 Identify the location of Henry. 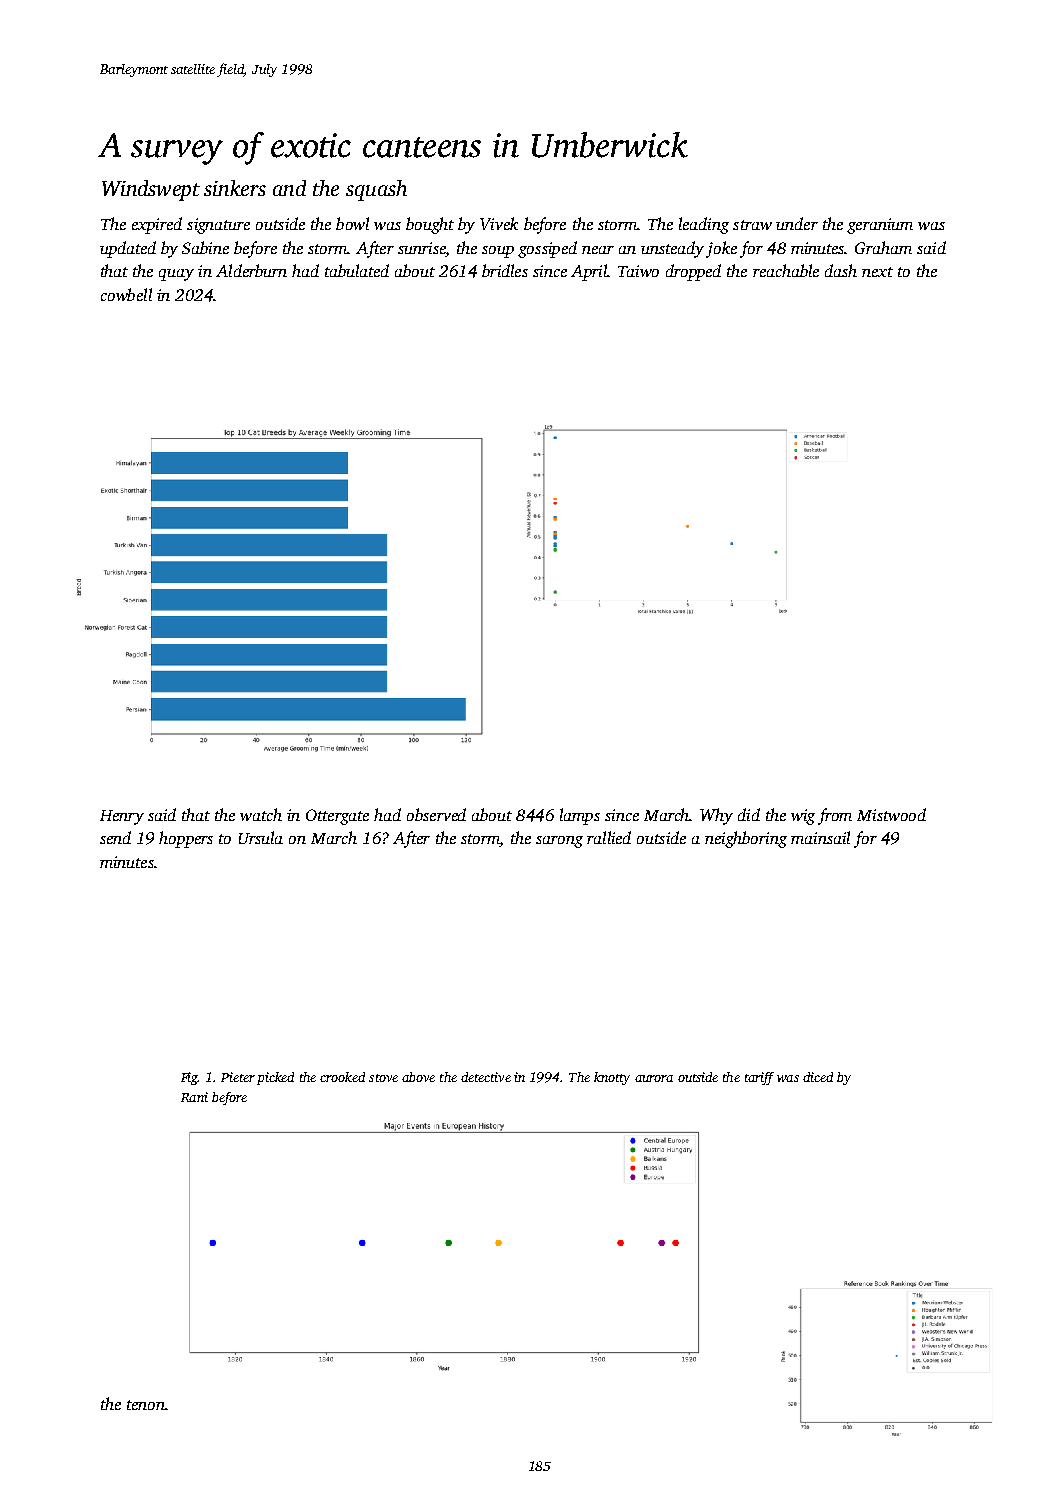
(122, 817).
